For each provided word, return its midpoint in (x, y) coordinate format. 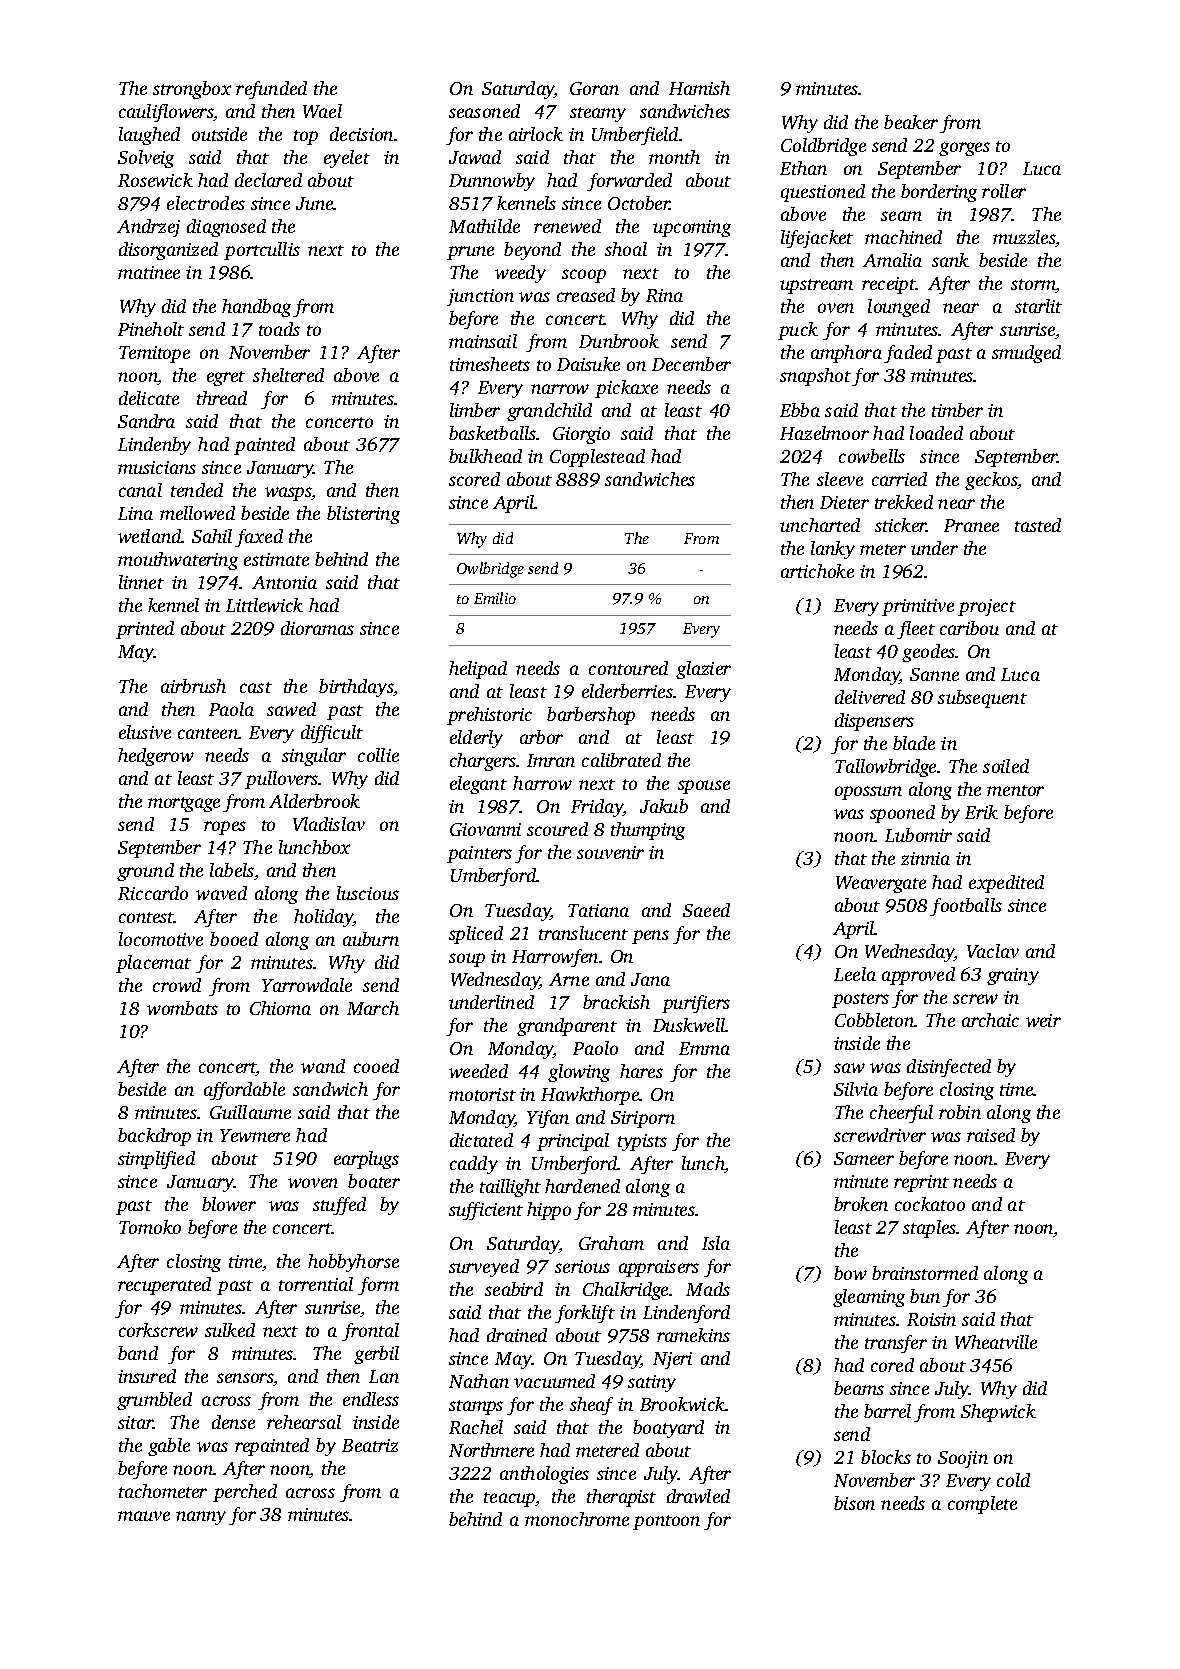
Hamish (699, 88)
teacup (509, 1499)
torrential (316, 1284)
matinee (149, 272)
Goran (594, 88)
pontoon (666, 1522)
